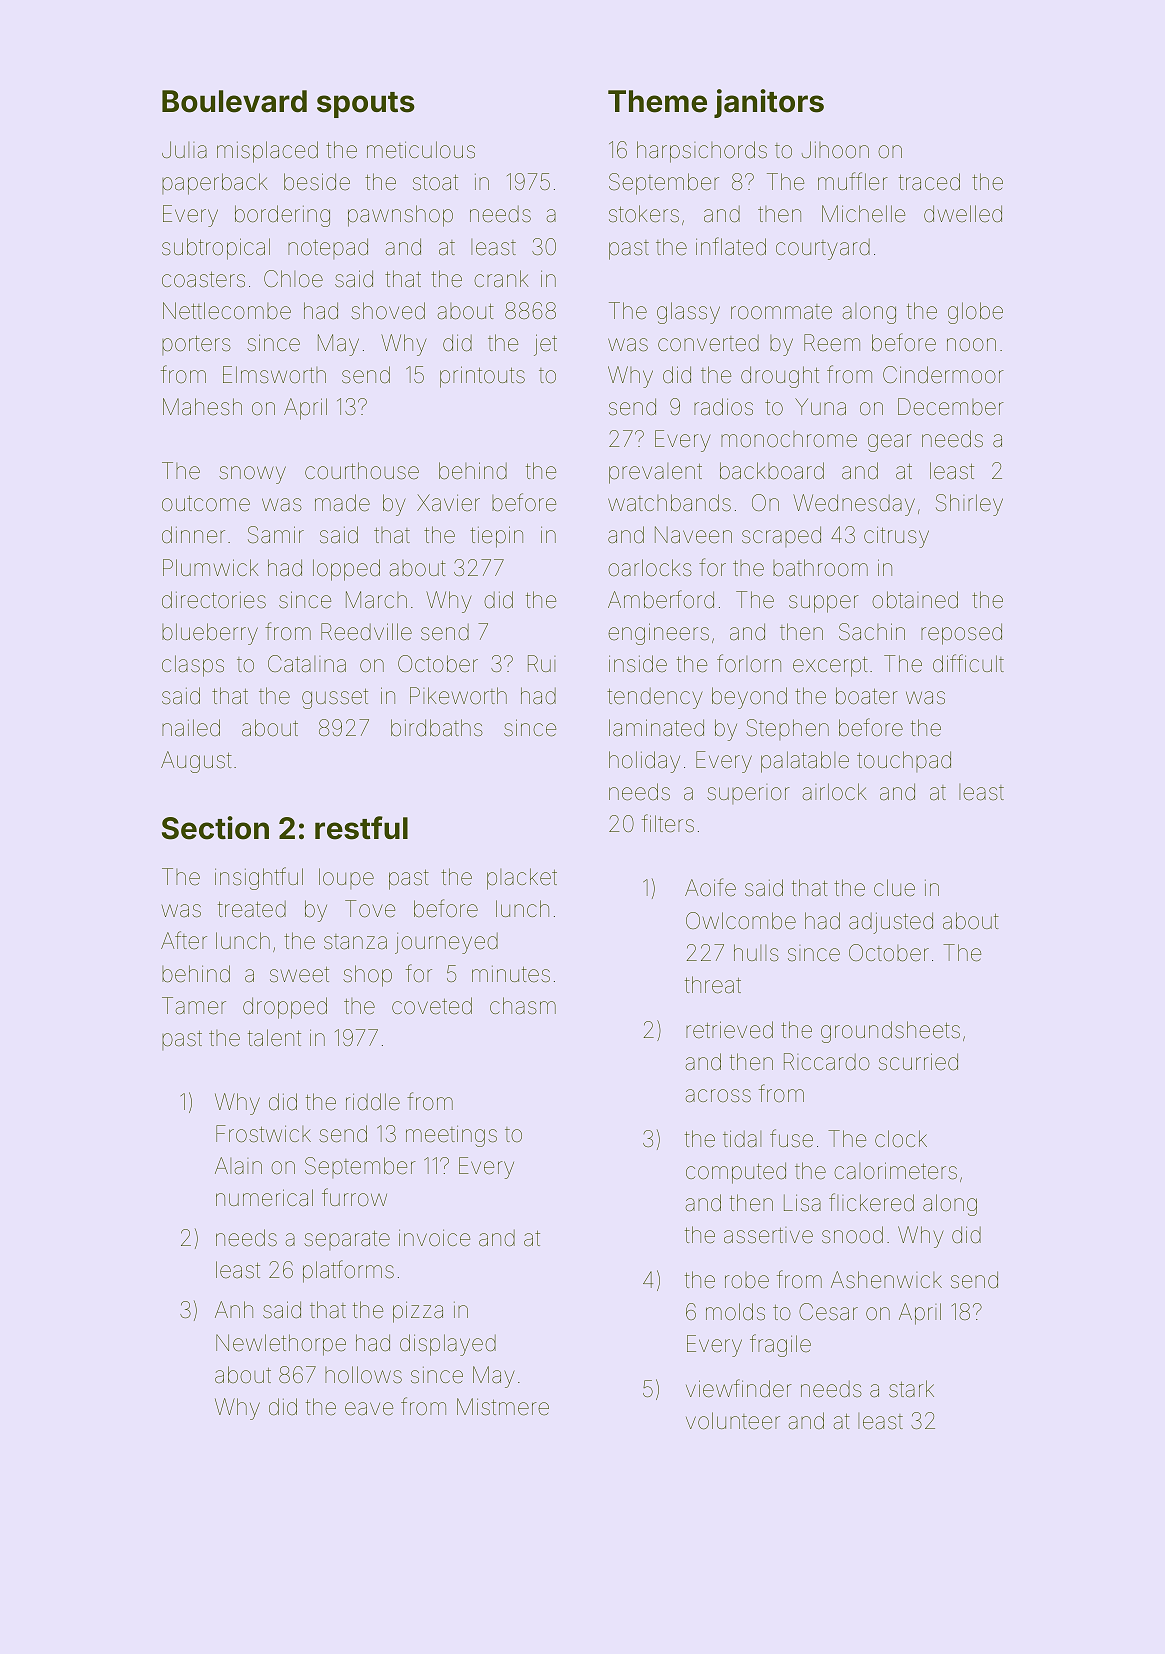  What do you see at coordinates (215, 828) in the screenshot?
I see `Section` at bounding box center [215, 828].
